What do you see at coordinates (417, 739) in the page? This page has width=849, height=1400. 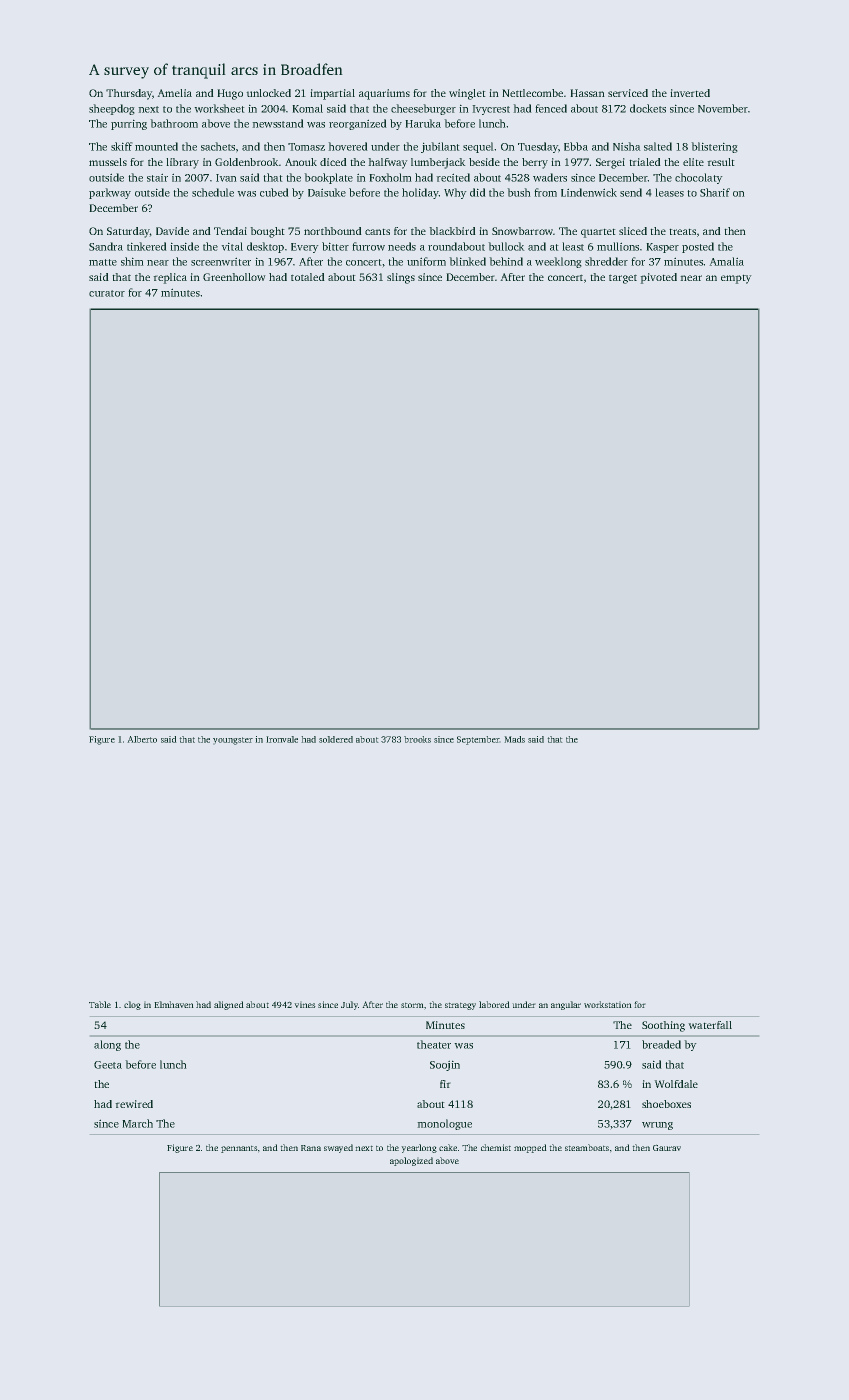 I see `brooks` at bounding box center [417, 739].
